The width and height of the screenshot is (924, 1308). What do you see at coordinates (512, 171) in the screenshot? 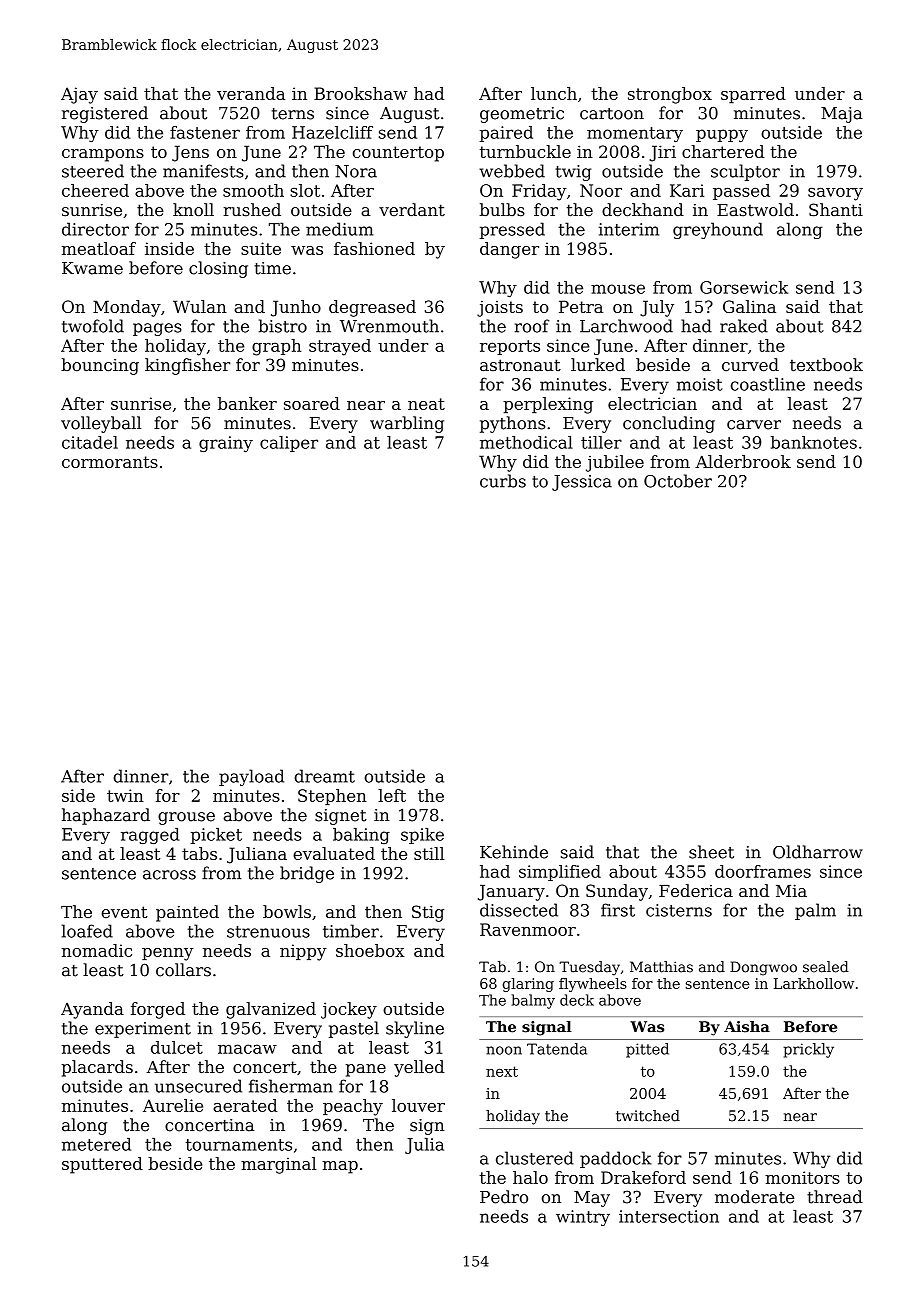
I see `webbed` at bounding box center [512, 171].
